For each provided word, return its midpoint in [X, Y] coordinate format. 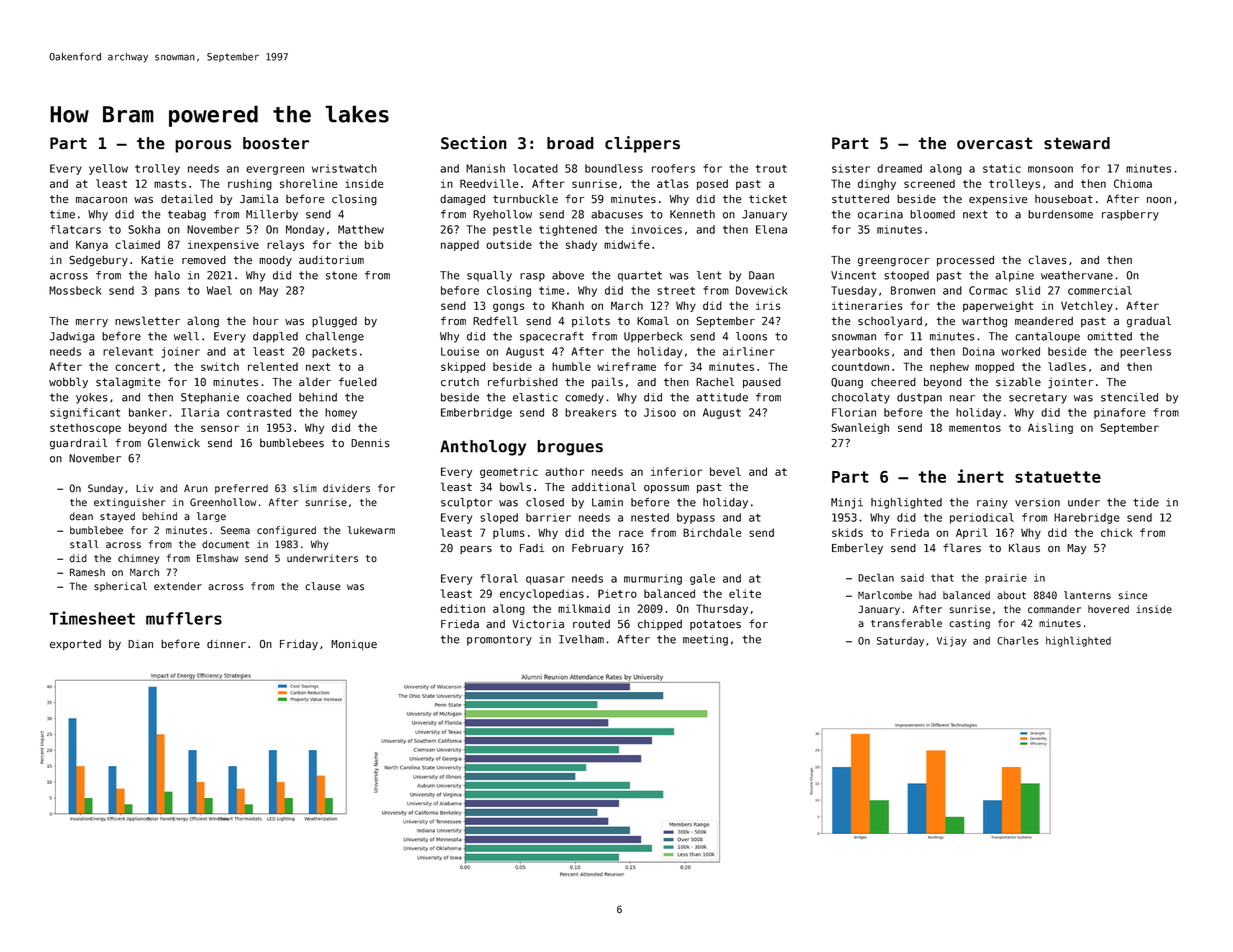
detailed [187, 199]
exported [75, 645]
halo [167, 275]
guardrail [78, 444]
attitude [722, 397]
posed [712, 184]
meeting [705, 640]
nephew [949, 367]
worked [1020, 351]
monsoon [1050, 169]
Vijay [951, 642]
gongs [509, 307]
